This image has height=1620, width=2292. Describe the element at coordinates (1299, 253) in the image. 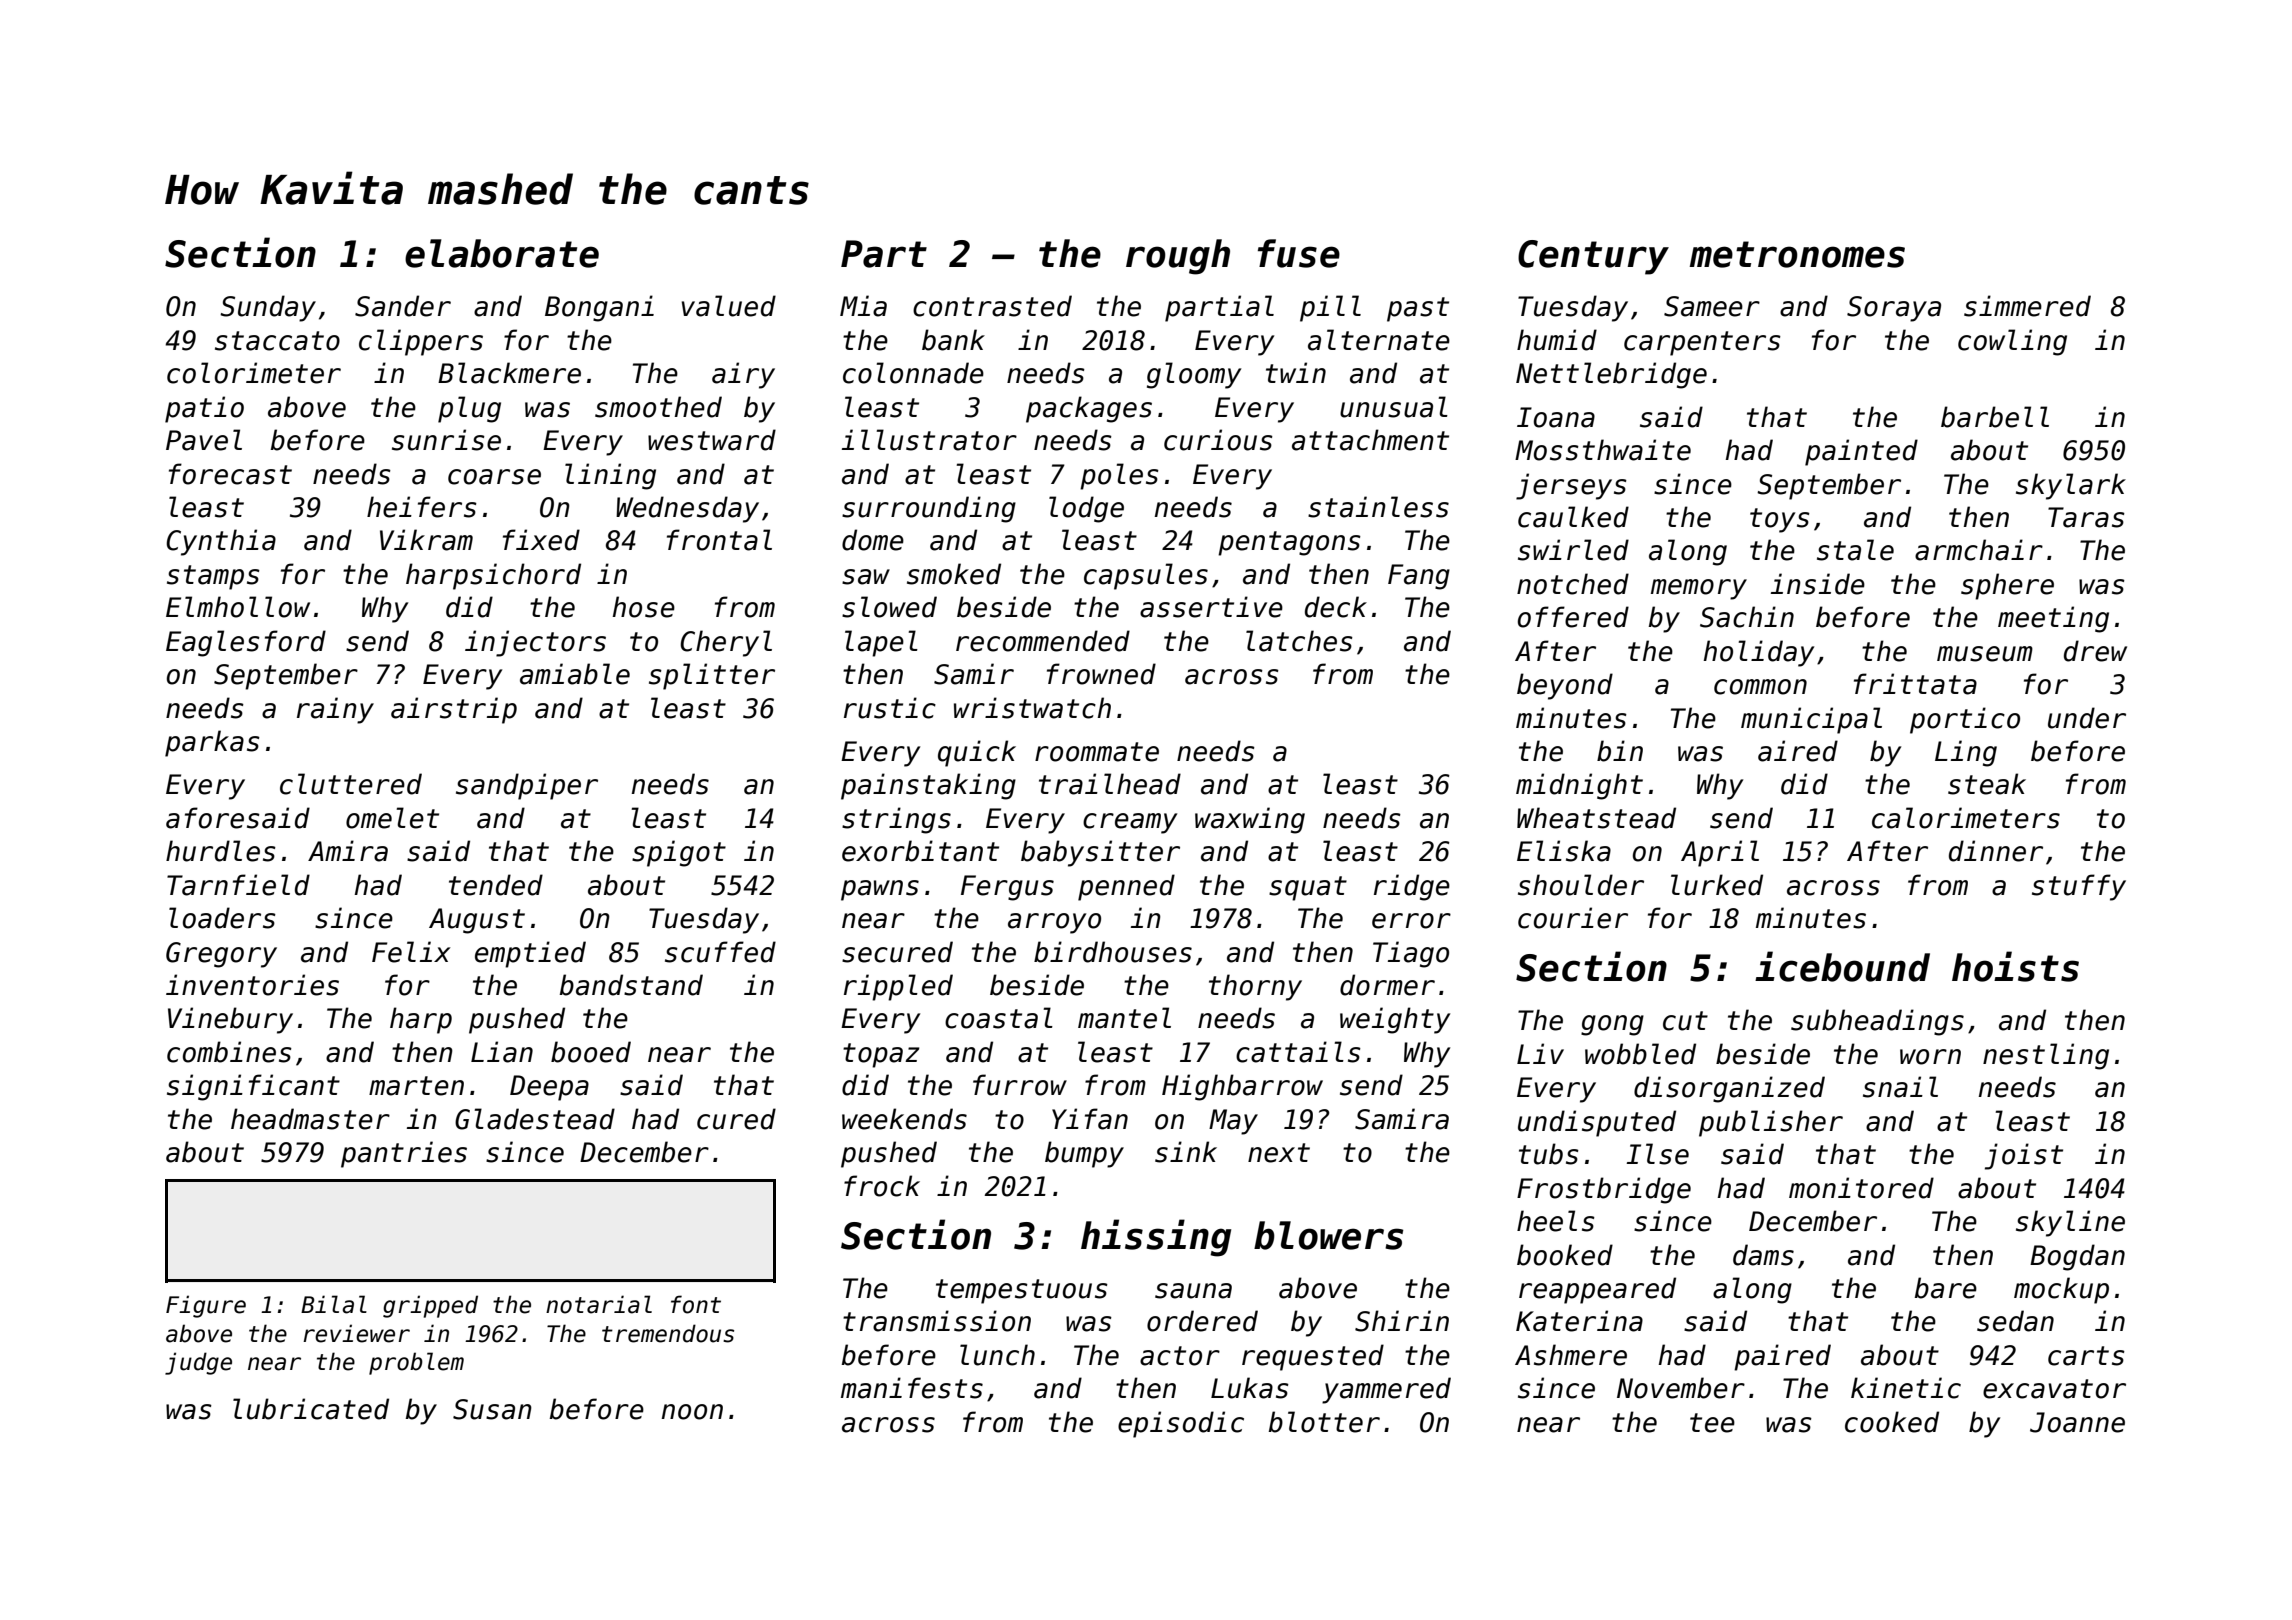

I see `fuse` at that location.
